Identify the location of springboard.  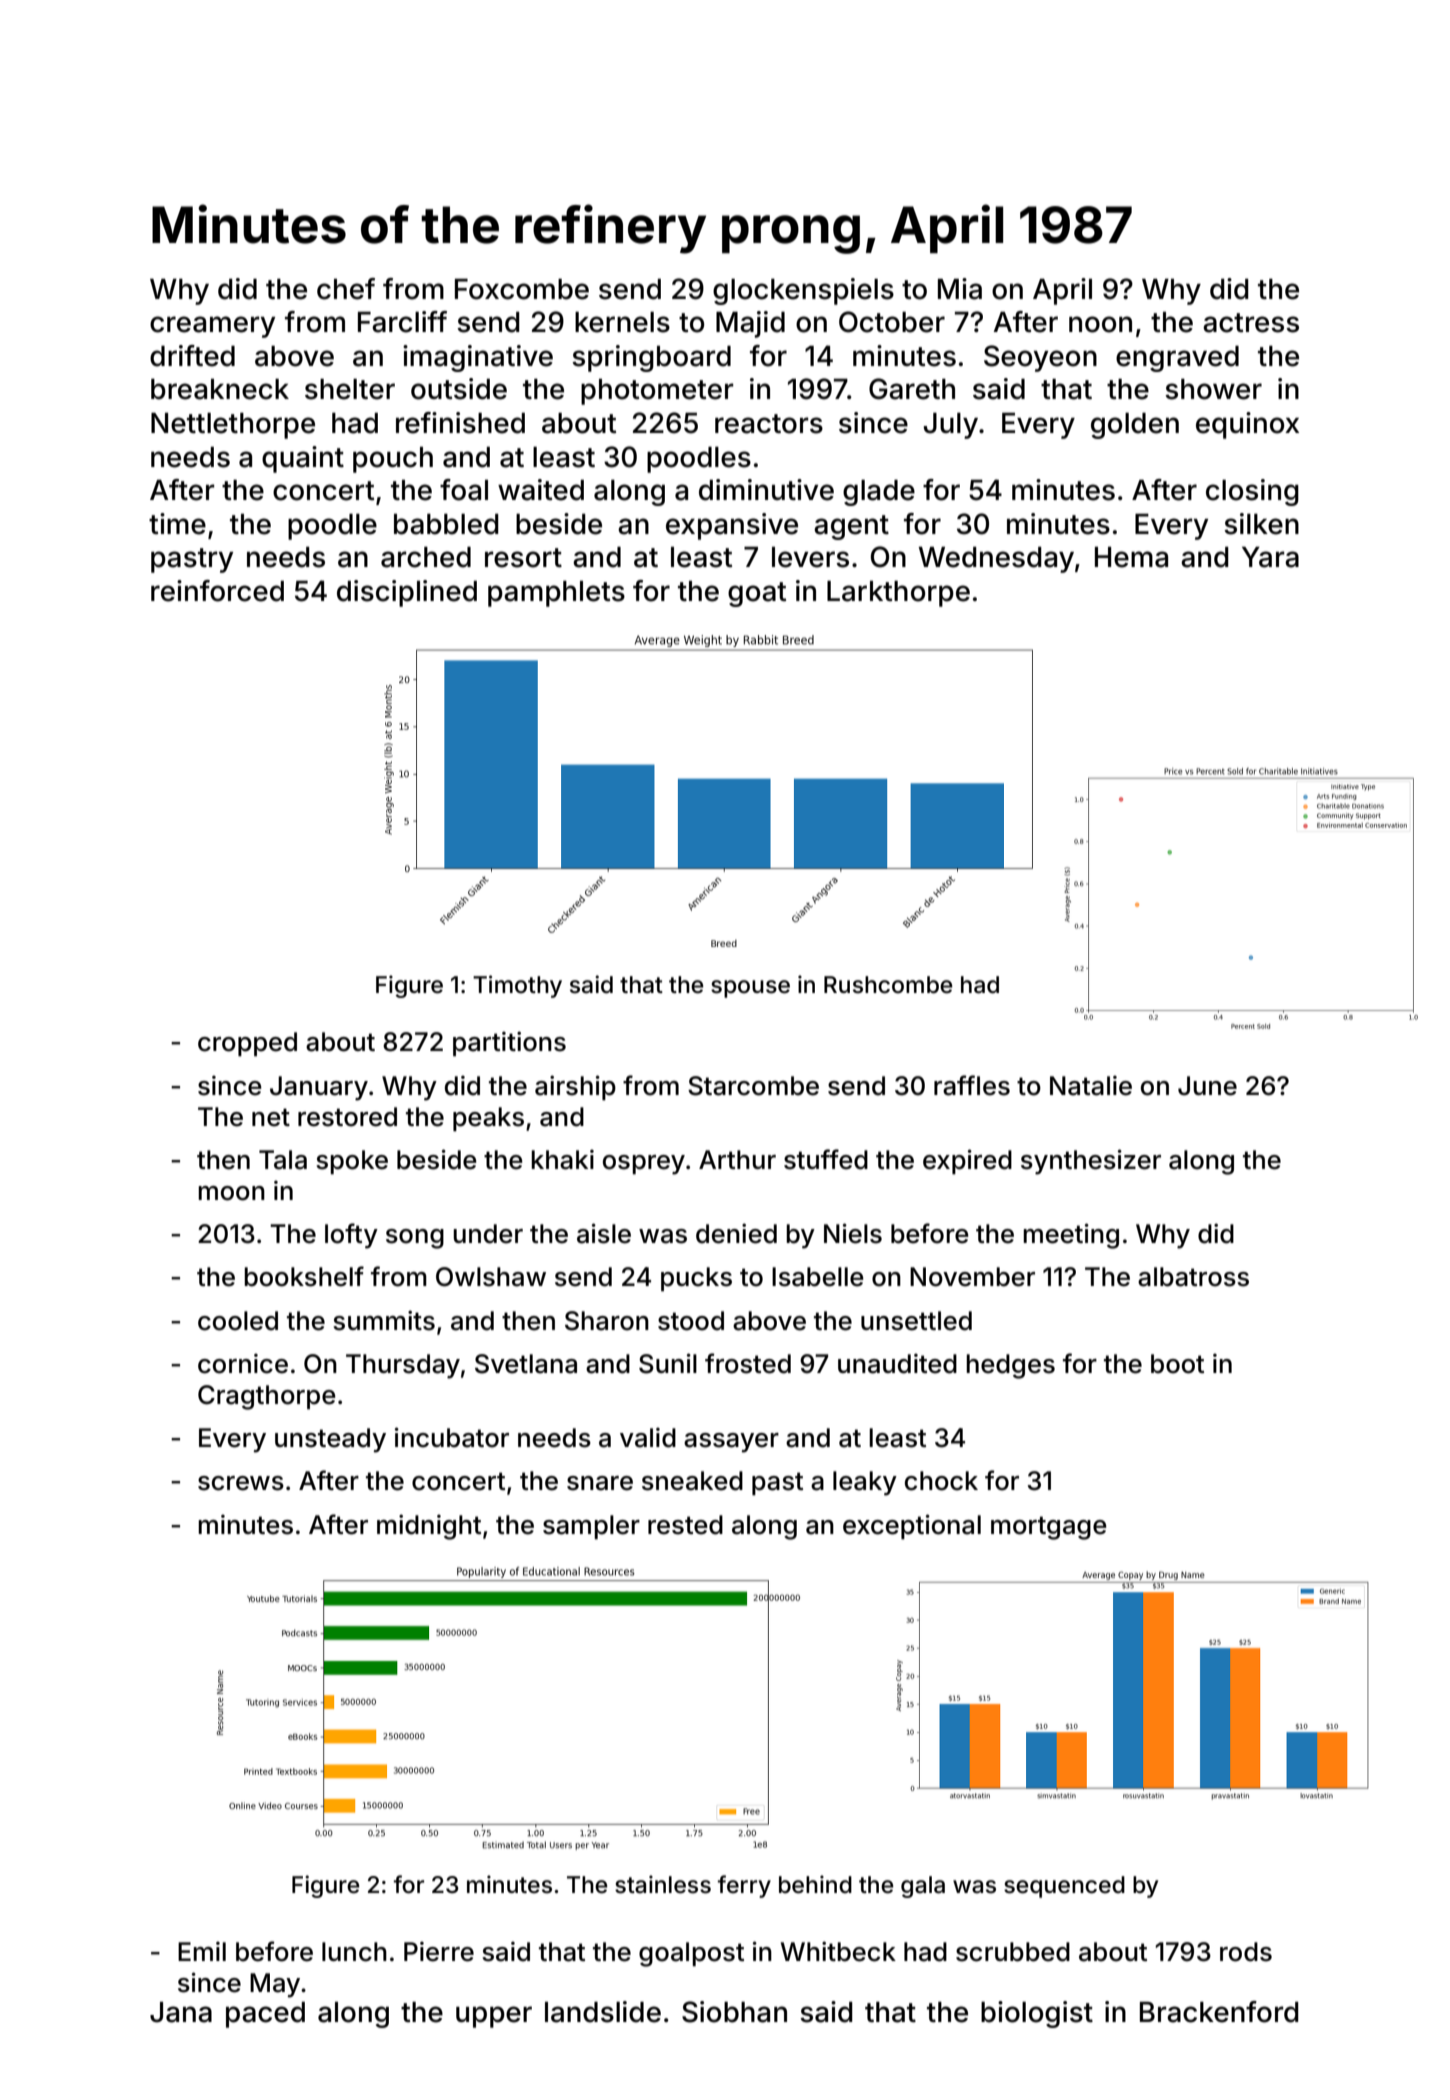
(651, 358).
